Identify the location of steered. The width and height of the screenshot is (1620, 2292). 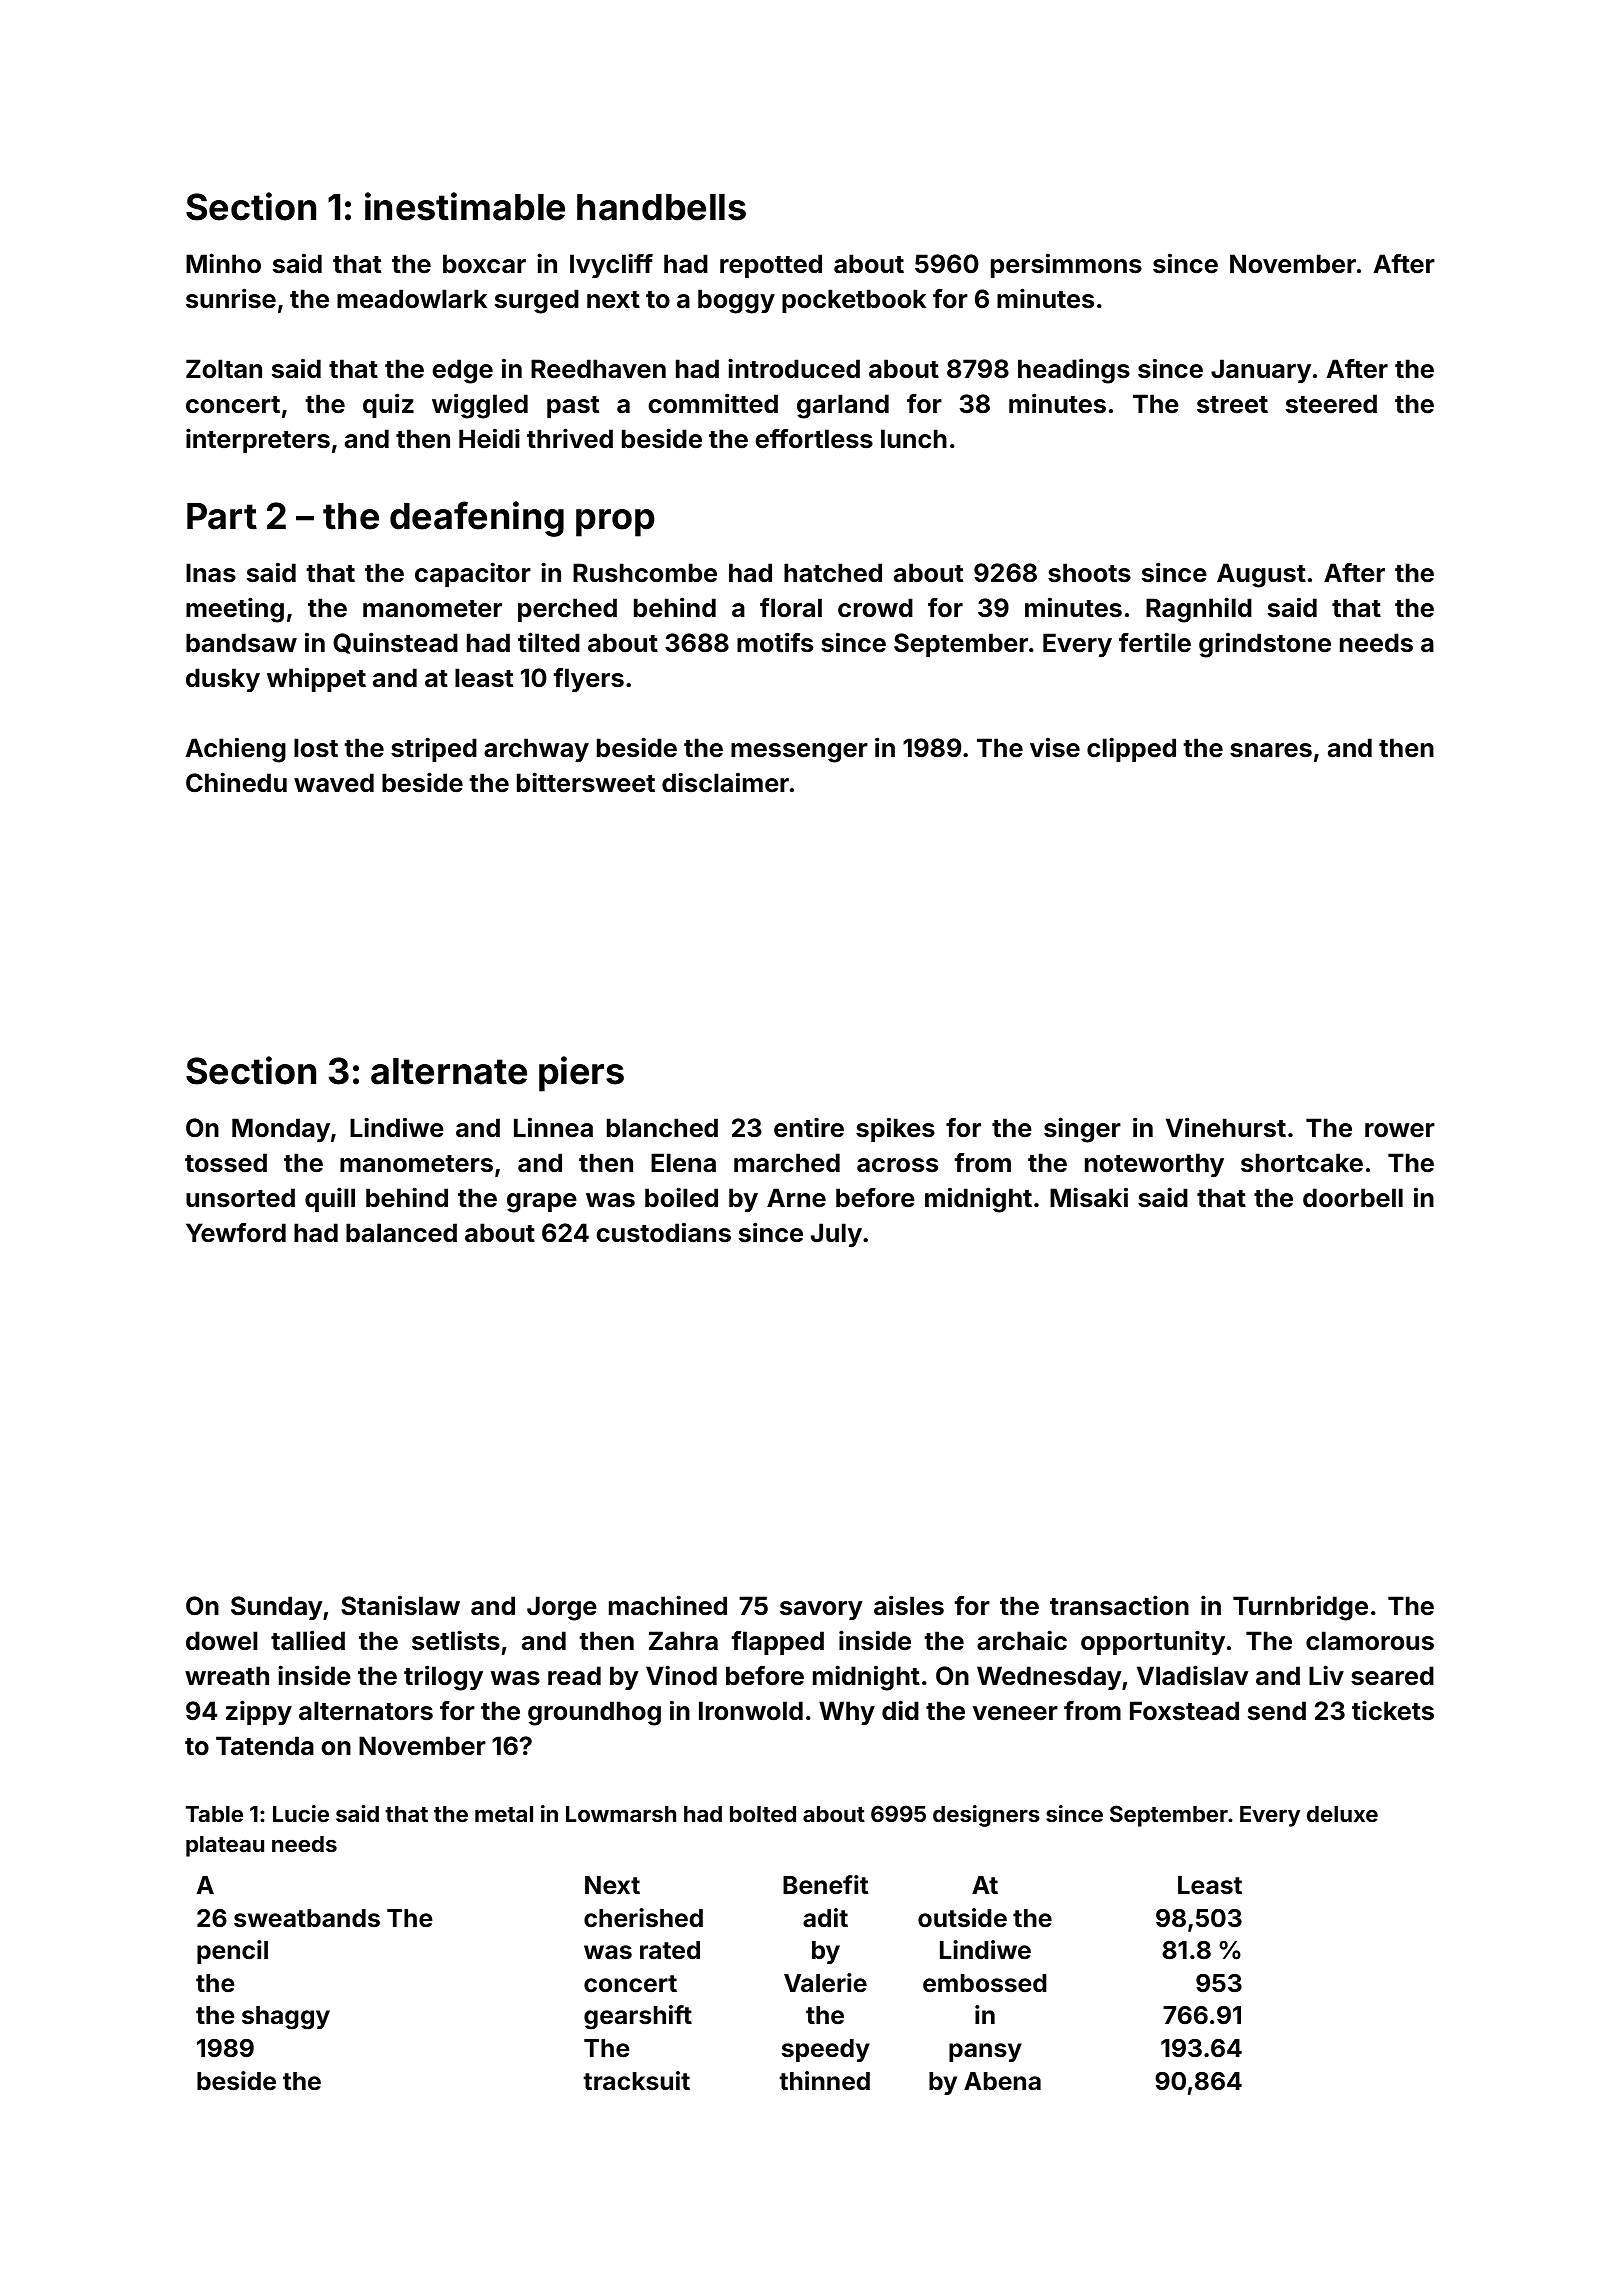
(1331, 404).
